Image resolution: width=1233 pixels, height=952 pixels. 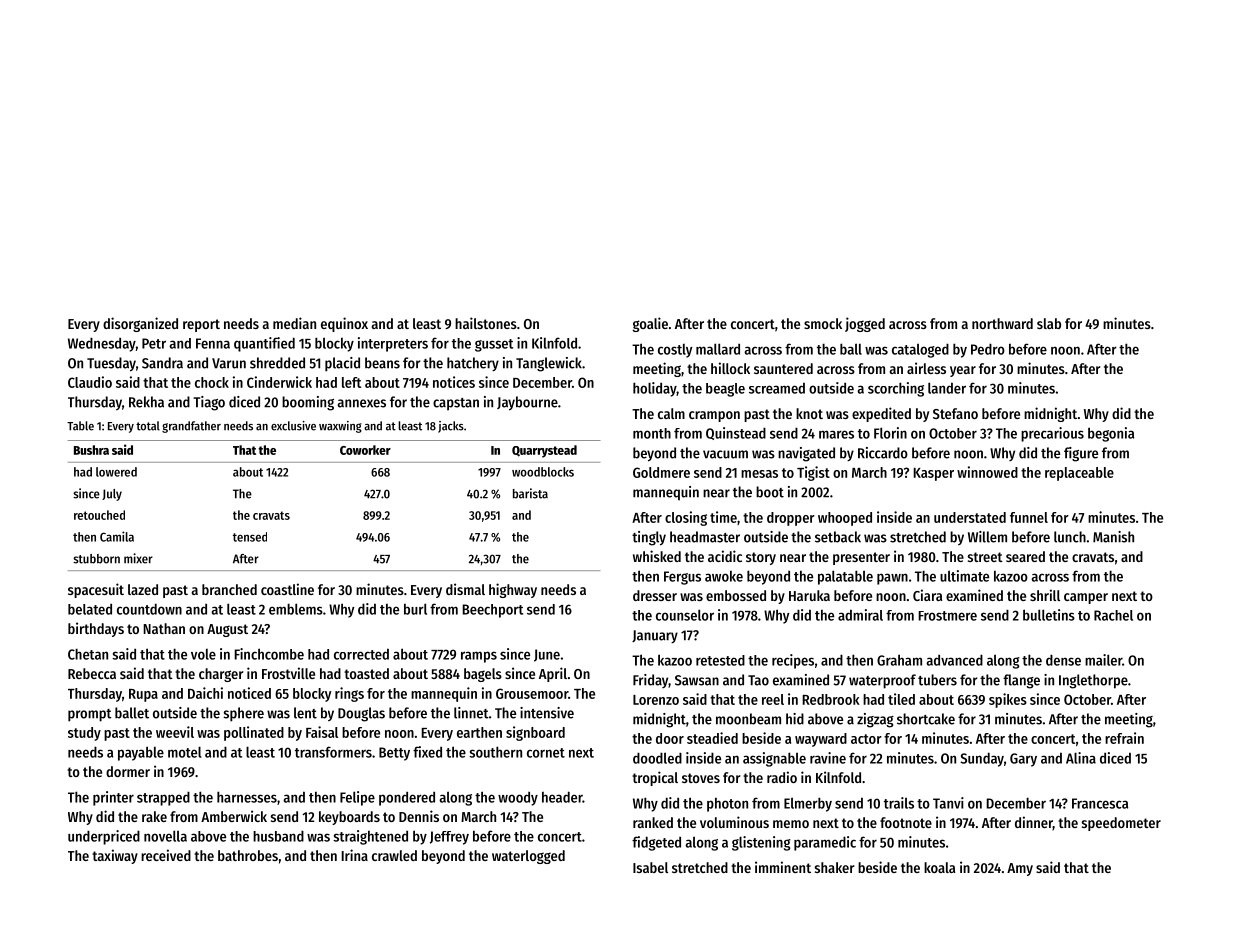 I want to click on bathrobes, so click(x=248, y=855).
